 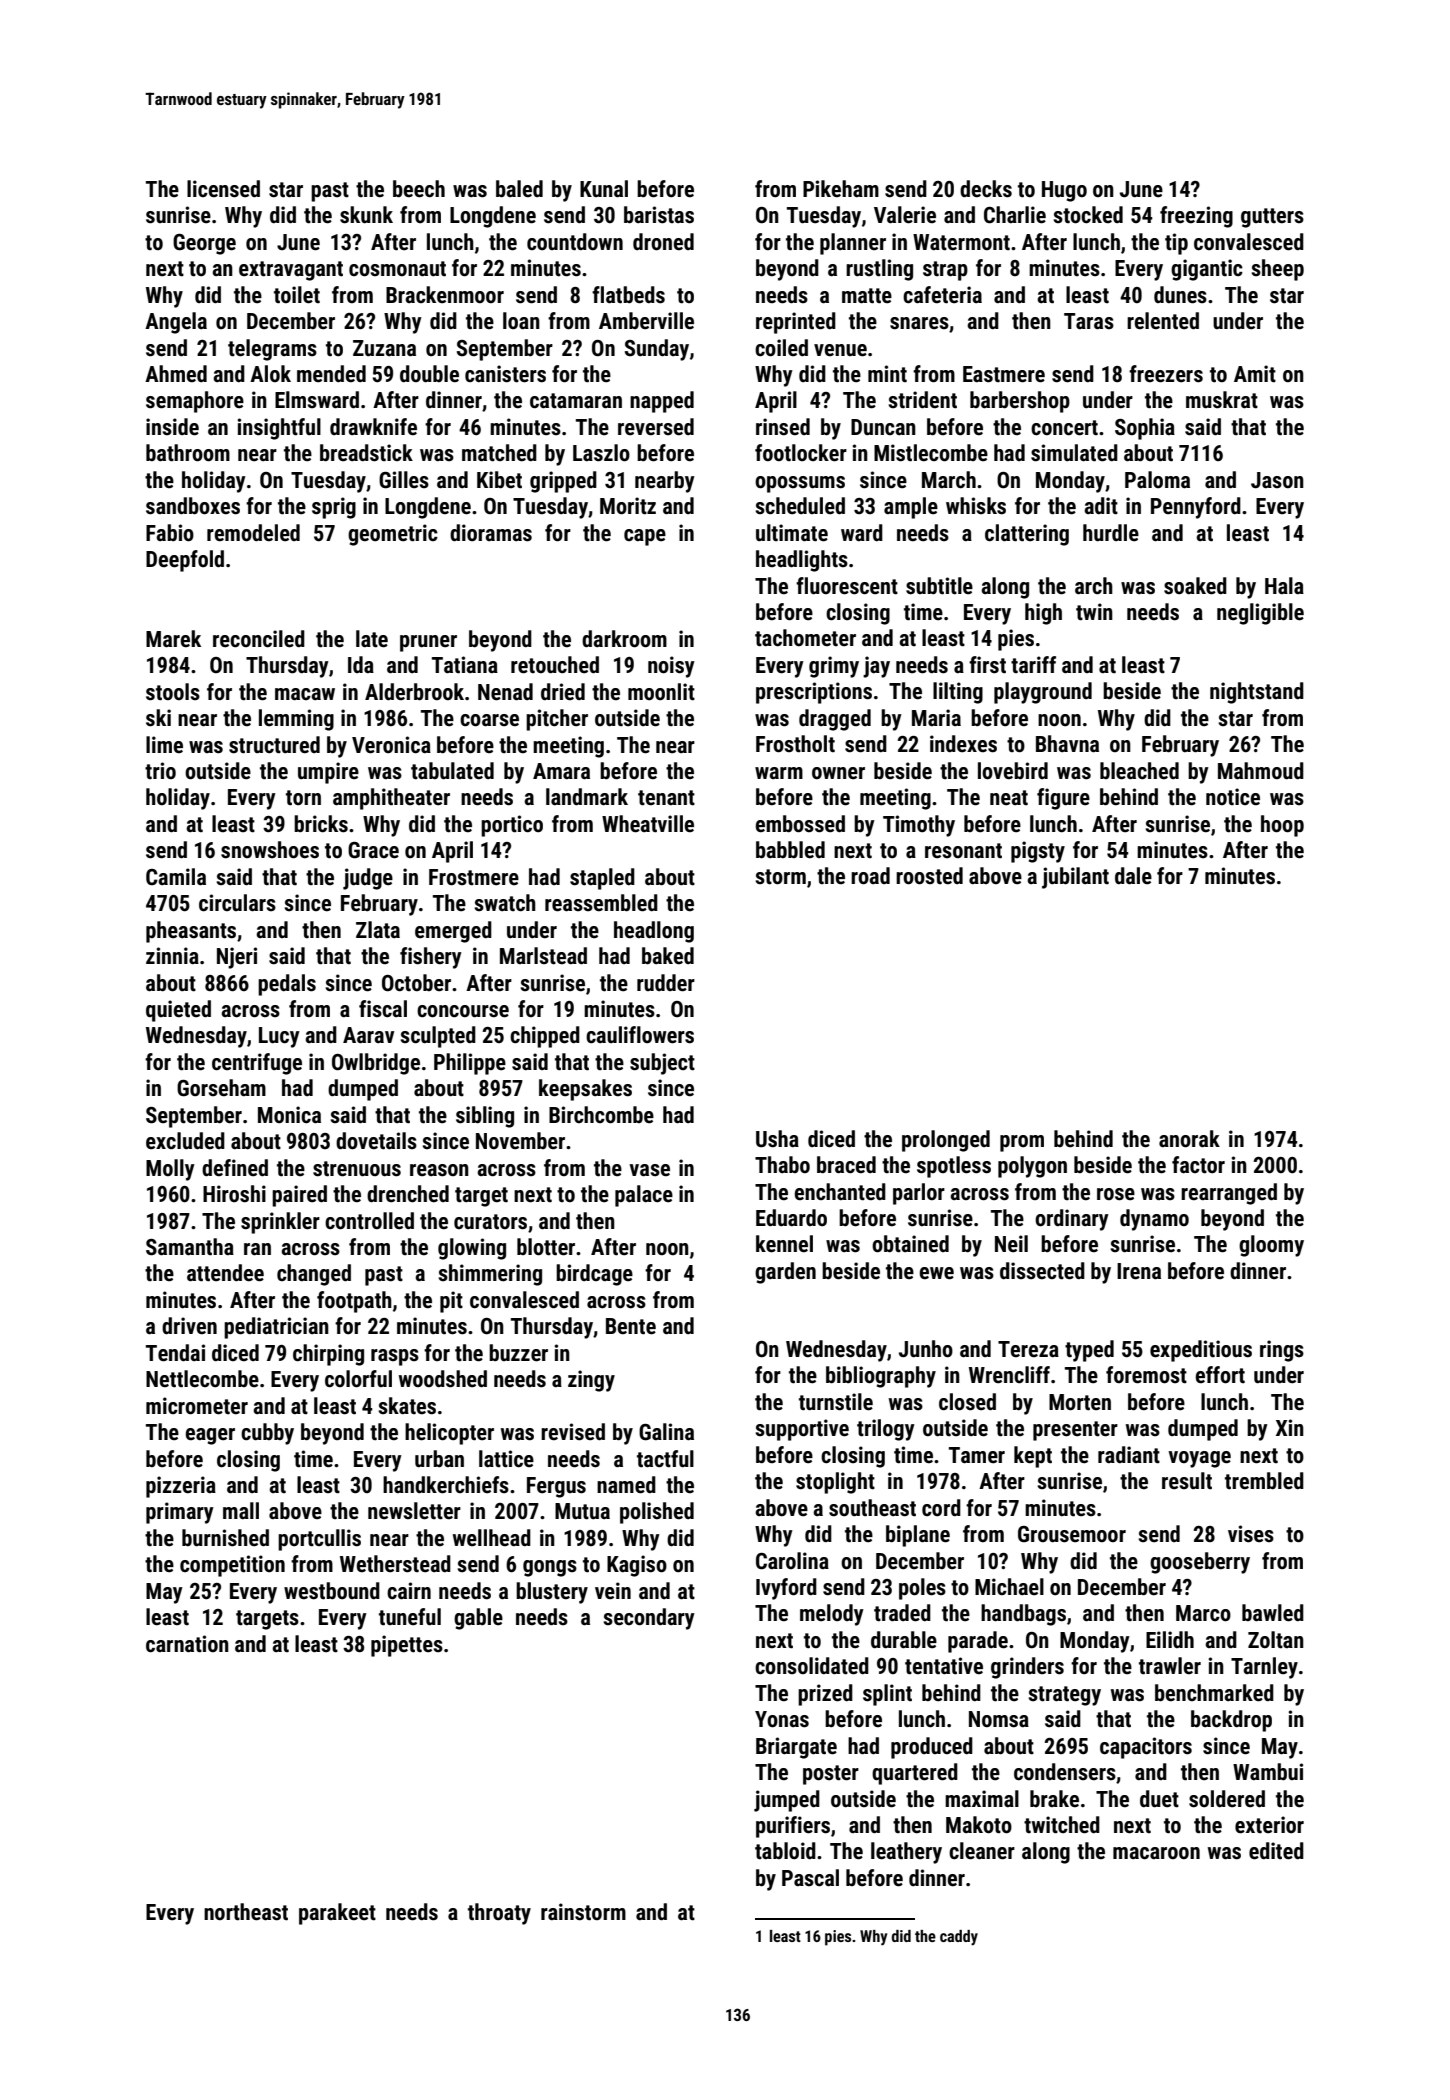 What do you see at coordinates (181, 1487) in the document?
I see `pizzeria` at bounding box center [181, 1487].
